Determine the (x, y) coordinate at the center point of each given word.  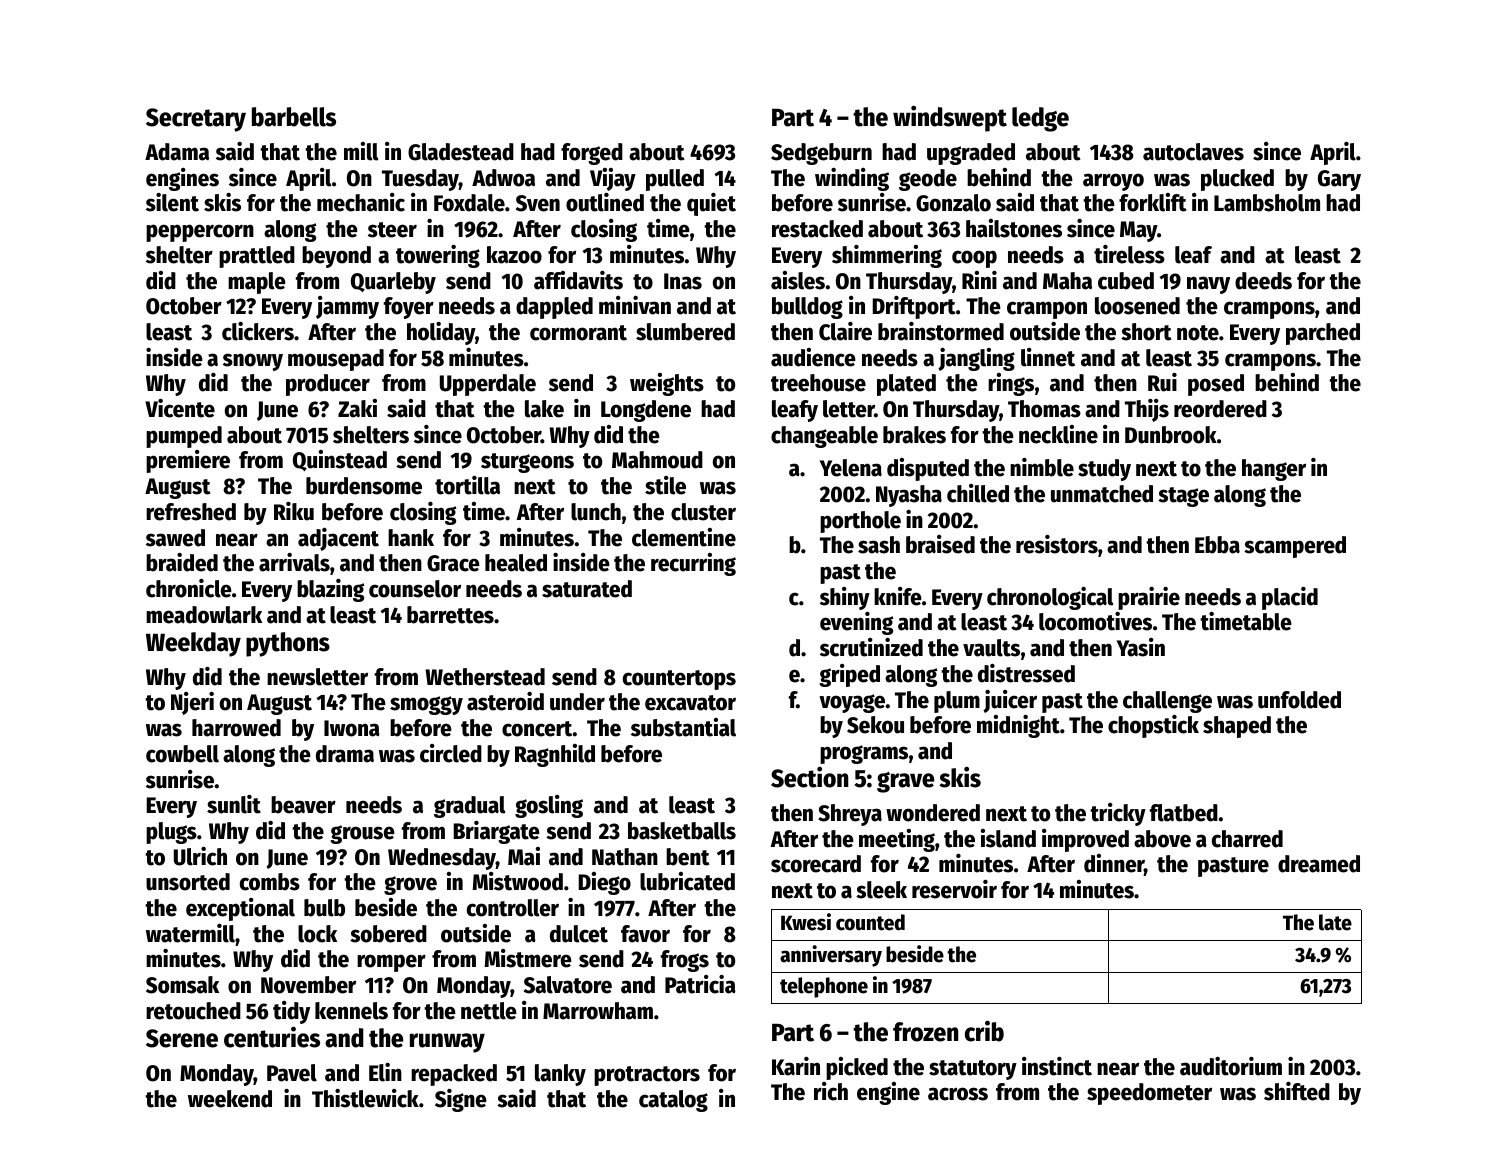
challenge (1167, 702)
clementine (684, 537)
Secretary (196, 120)
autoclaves (1193, 152)
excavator (690, 703)
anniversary (831, 956)
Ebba (1217, 545)
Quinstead (340, 460)
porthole (860, 522)
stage (1183, 497)
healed (516, 563)
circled (451, 753)
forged (592, 154)
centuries (272, 1037)
